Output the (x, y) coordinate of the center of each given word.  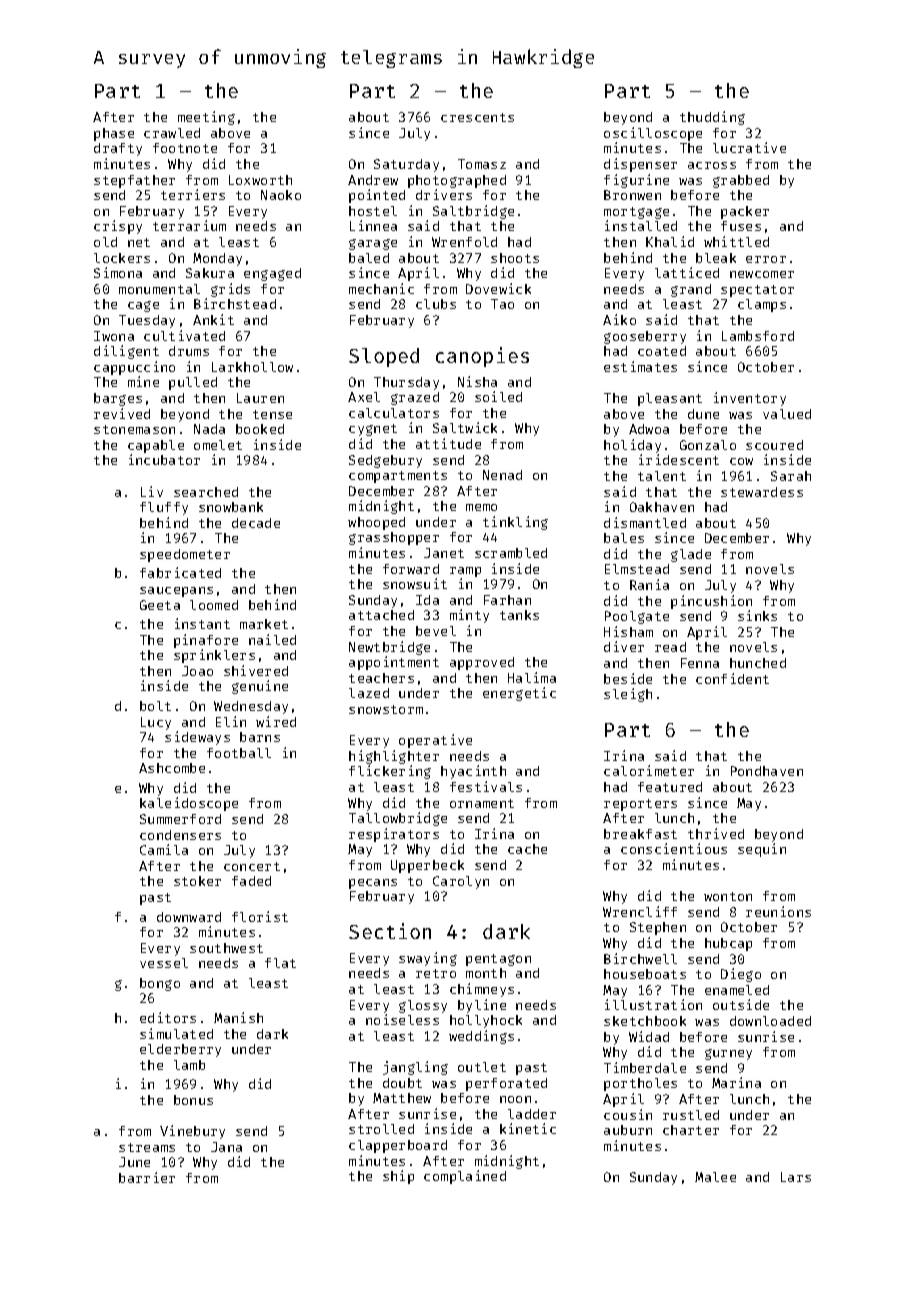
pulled (193, 383)
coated (662, 351)
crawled (172, 133)
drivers (444, 194)
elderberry (180, 1050)
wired (276, 721)
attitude (448, 443)
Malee (715, 1177)
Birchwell (640, 958)
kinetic (528, 1128)
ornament (482, 803)
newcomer (762, 274)
